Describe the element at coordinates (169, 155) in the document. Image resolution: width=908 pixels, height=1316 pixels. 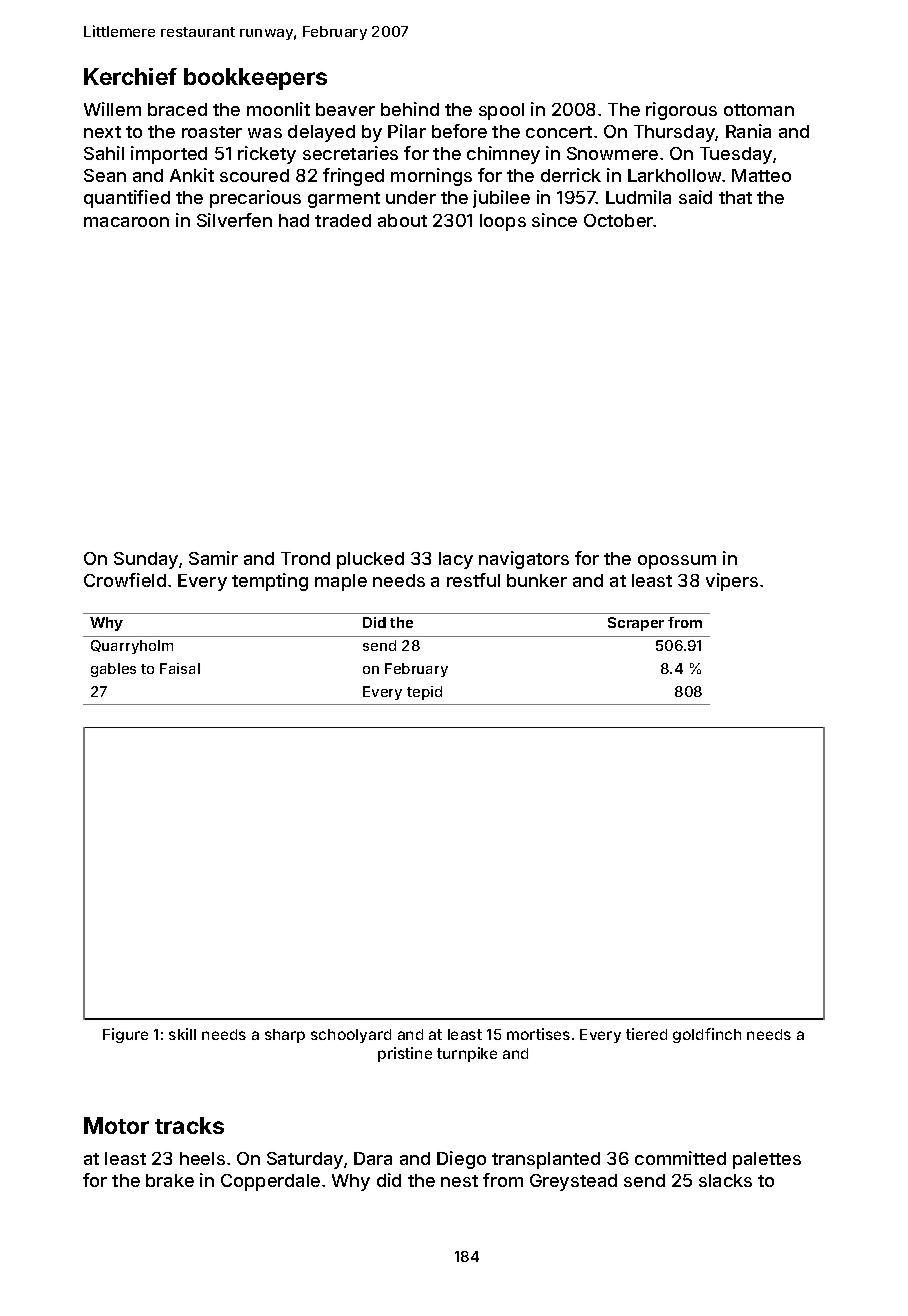
I see `imported` at that location.
